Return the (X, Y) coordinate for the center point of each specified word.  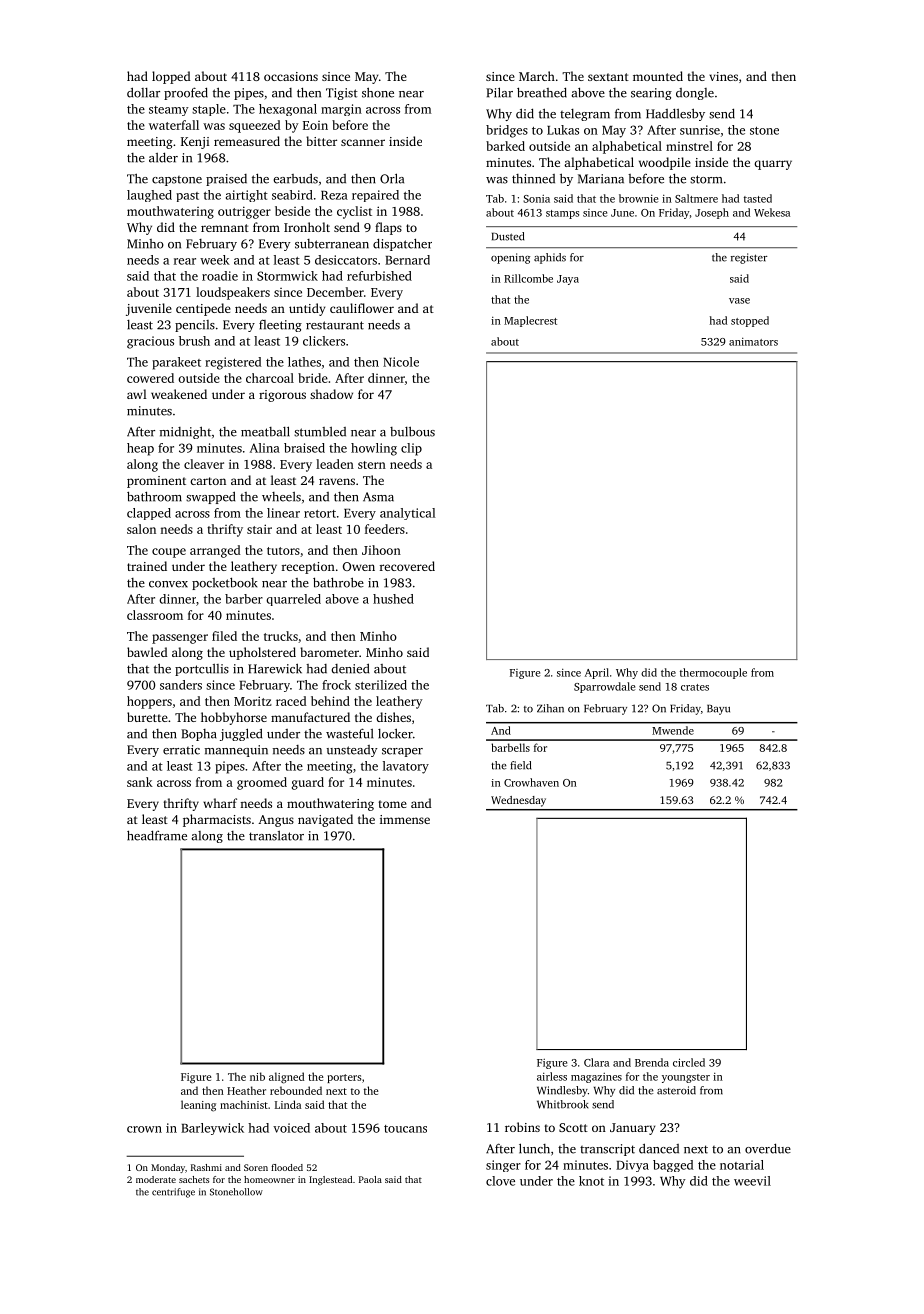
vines (723, 76)
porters (344, 1078)
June (622, 213)
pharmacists (217, 820)
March (537, 76)
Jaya (568, 280)
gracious (150, 342)
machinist (244, 1104)
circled (689, 1062)
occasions (291, 76)
